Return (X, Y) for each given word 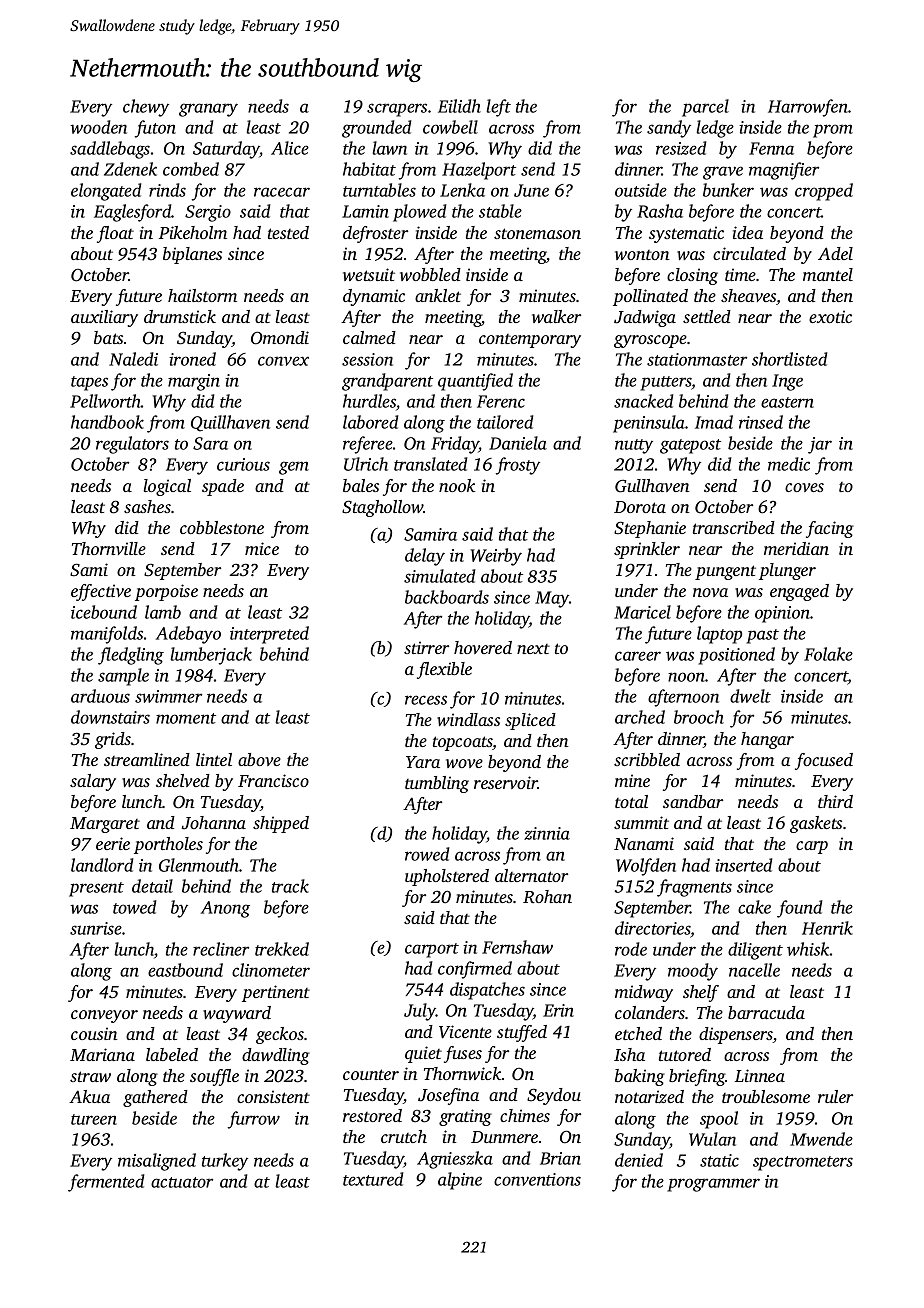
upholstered (447, 877)
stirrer (426, 647)
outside (641, 190)
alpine (460, 1181)
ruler (835, 1096)
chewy (146, 108)
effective (101, 592)
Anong (225, 909)
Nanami (644, 843)
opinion (782, 614)
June (531, 190)
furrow (254, 1120)
